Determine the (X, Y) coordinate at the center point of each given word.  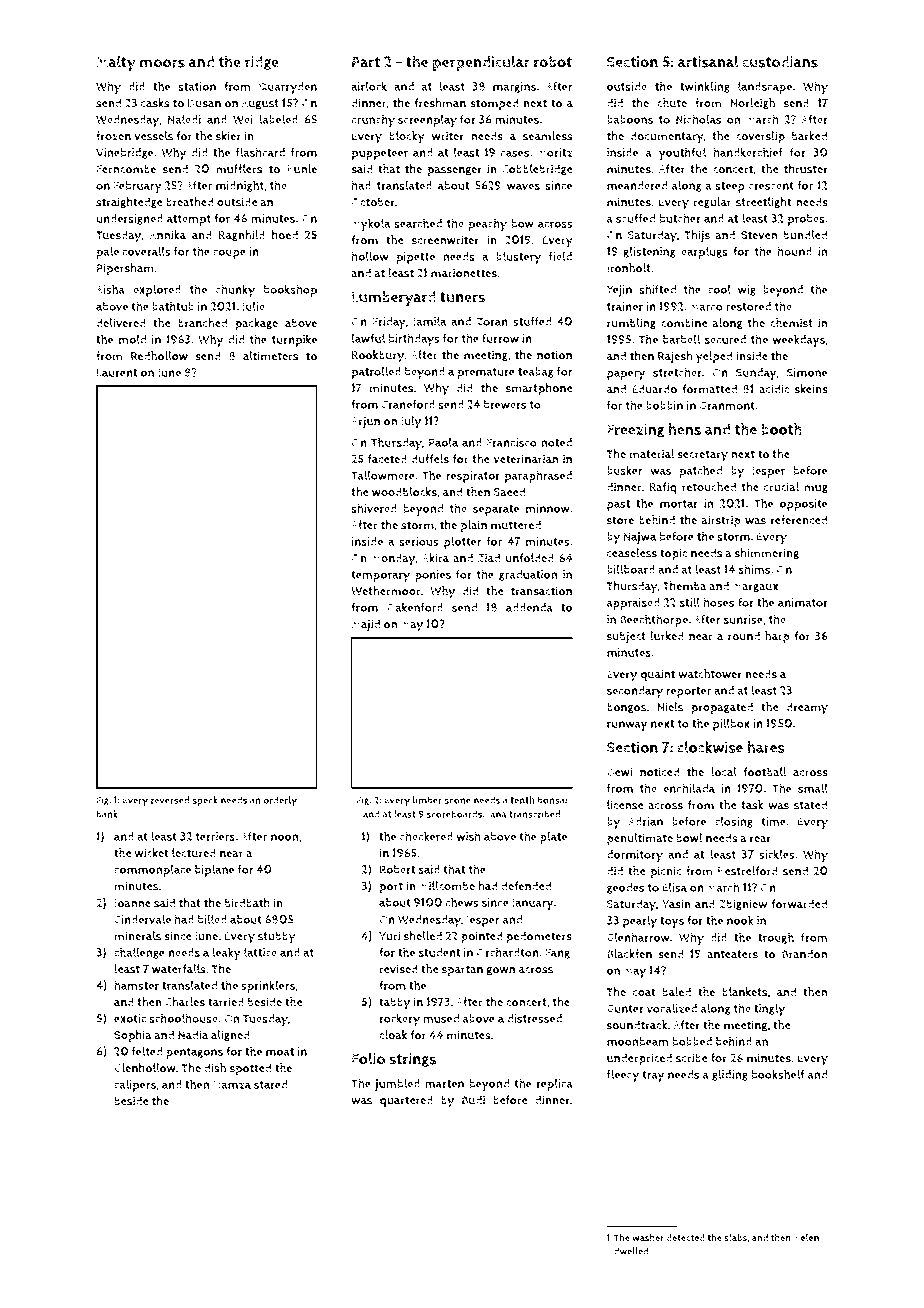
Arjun (365, 422)
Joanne (132, 904)
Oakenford (415, 607)
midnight (240, 186)
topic (673, 554)
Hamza (232, 1084)
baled (676, 992)
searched (418, 223)
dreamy (807, 708)
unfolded (529, 558)
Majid (366, 625)
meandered (637, 185)
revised (398, 969)
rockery (399, 1019)
